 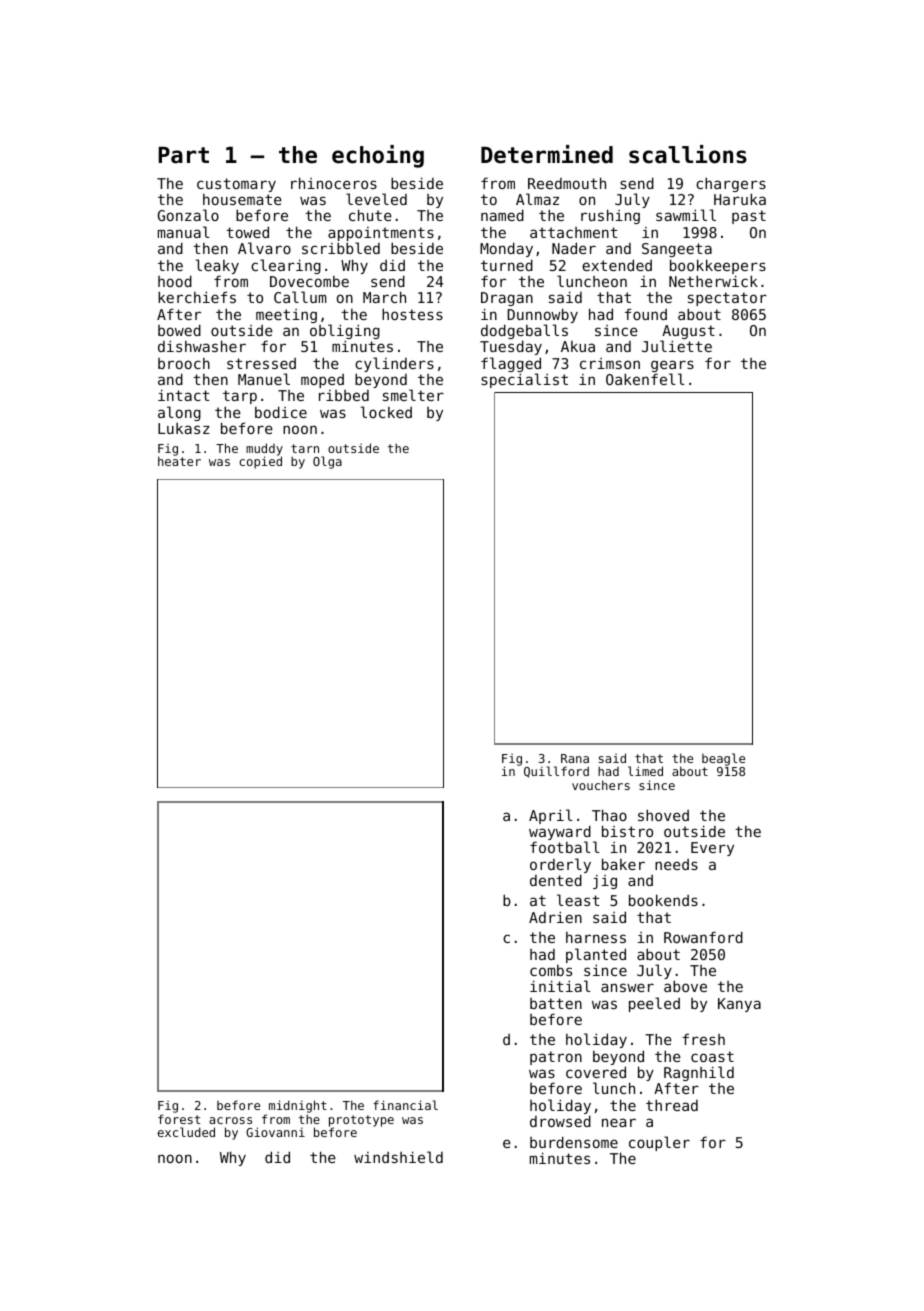 What do you see at coordinates (242, 199) in the screenshot?
I see `housemate` at bounding box center [242, 199].
